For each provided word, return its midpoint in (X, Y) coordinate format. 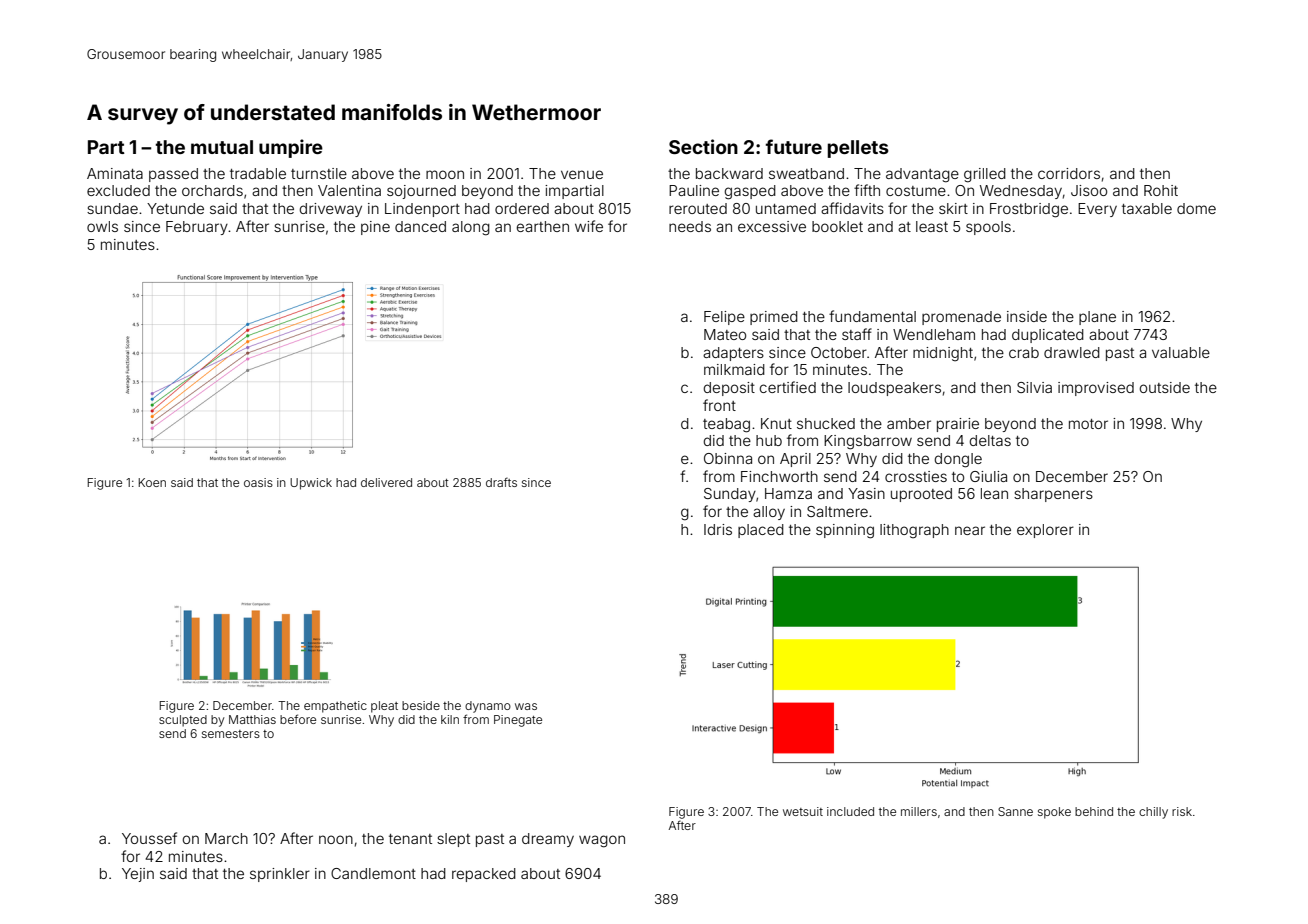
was (526, 706)
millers (919, 811)
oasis (258, 482)
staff (857, 334)
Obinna (728, 458)
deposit (729, 389)
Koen (152, 482)
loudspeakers (894, 389)
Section (703, 146)
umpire (291, 148)
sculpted (183, 721)
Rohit (1161, 190)
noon (336, 839)
